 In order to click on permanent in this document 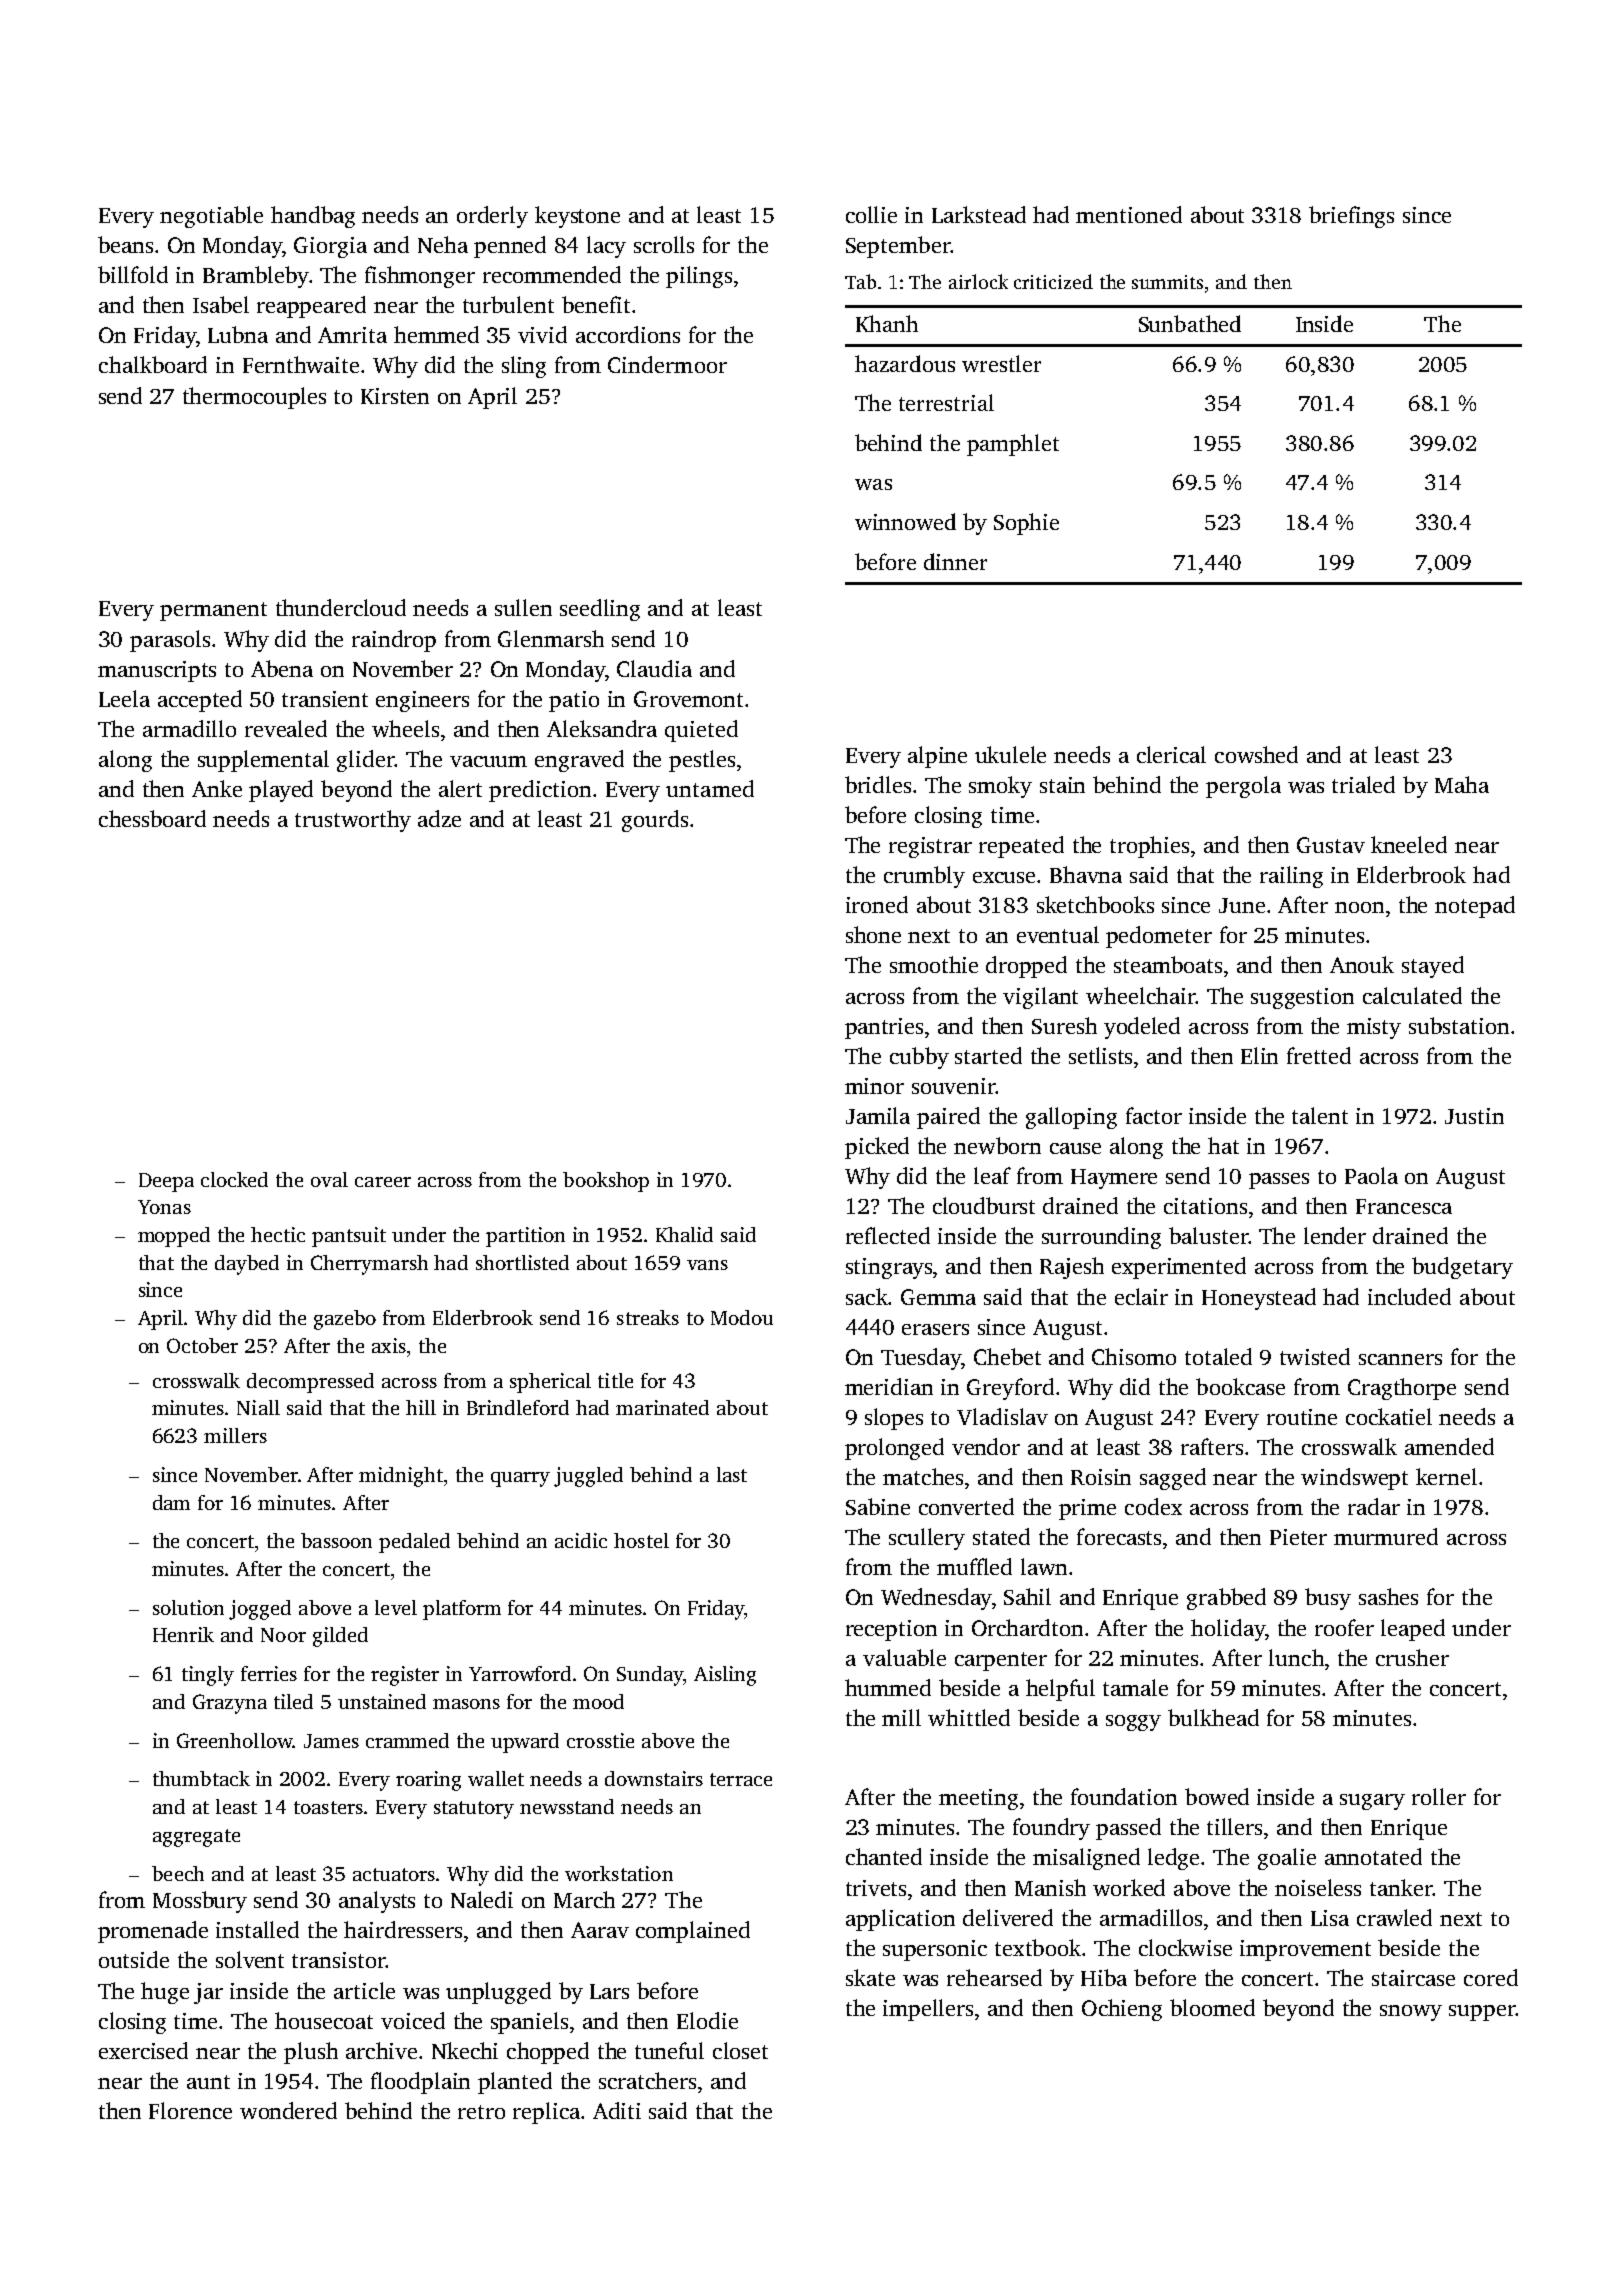, I will do `click(213, 611)`.
